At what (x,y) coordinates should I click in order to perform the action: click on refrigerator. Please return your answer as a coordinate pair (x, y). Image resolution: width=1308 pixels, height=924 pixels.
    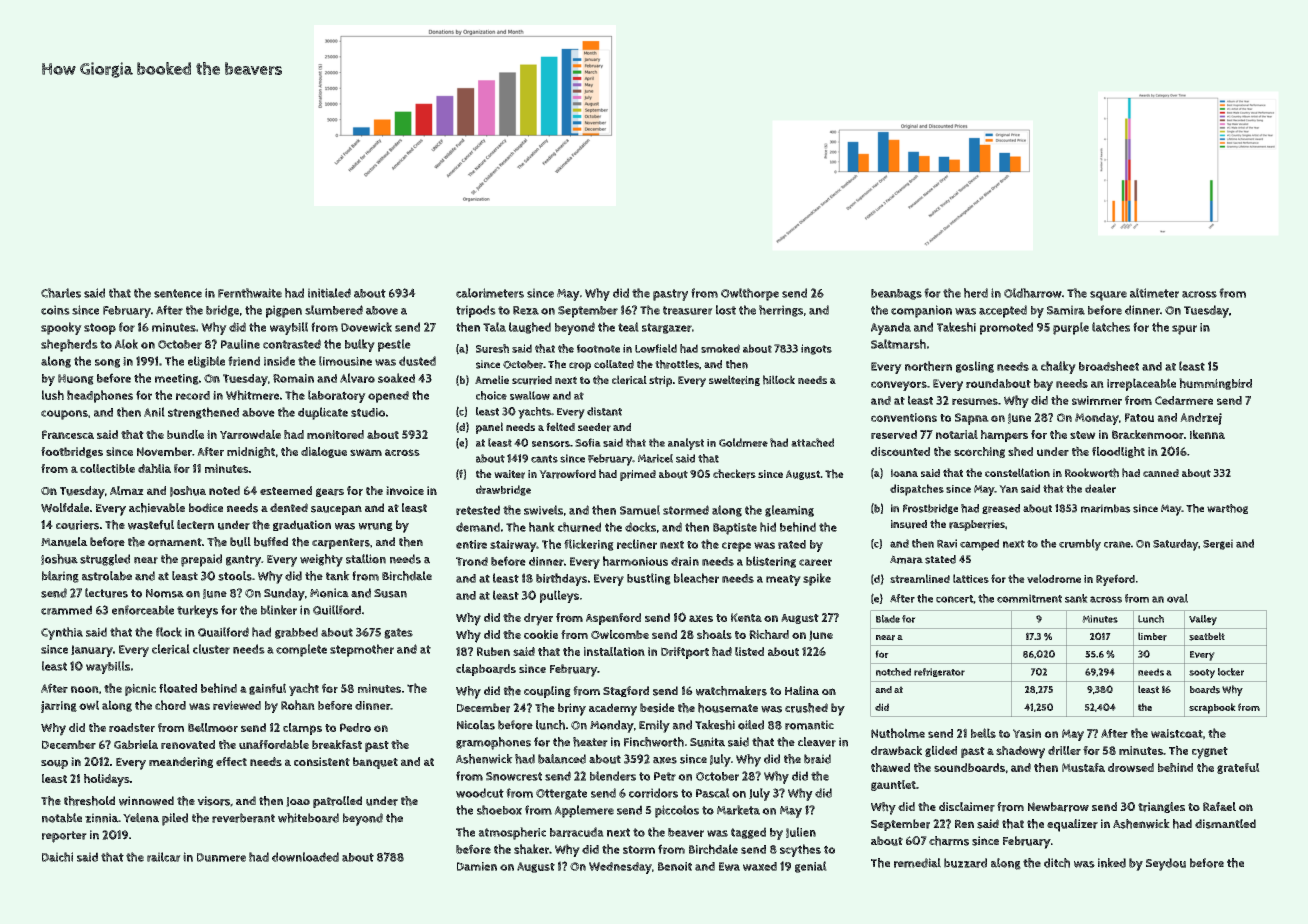
    Looking at the image, I should click on (939, 672).
